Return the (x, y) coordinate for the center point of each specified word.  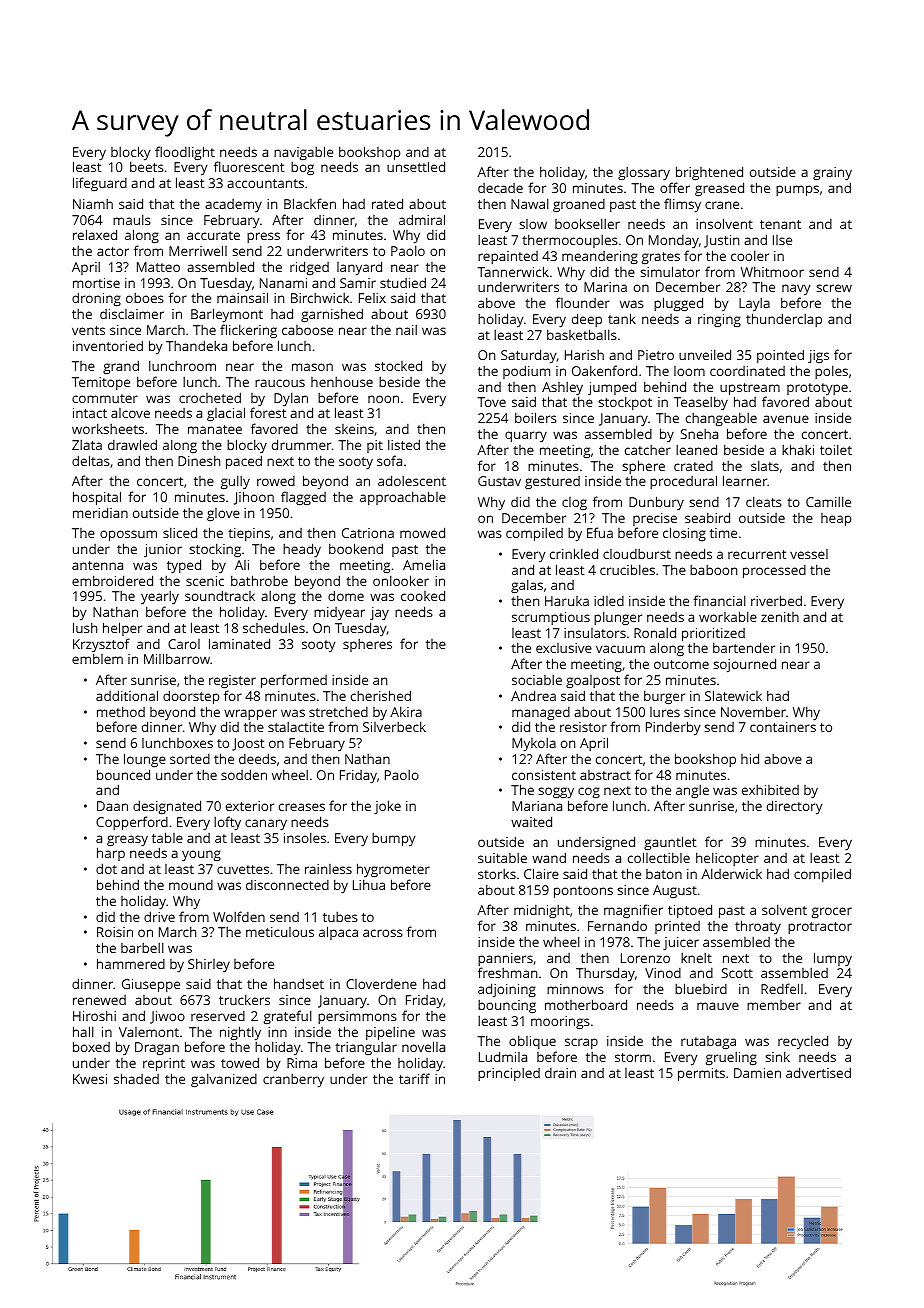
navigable (303, 154)
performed (294, 681)
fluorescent (249, 166)
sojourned (744, 665)
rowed (276, 481)
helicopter (727, 859)
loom (689, 371)
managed (541, 713)
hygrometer (393, 870)
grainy (832, 173)
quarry (526, 436)
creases (302, 807)
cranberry (293, 1080)
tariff (414, 1078)
